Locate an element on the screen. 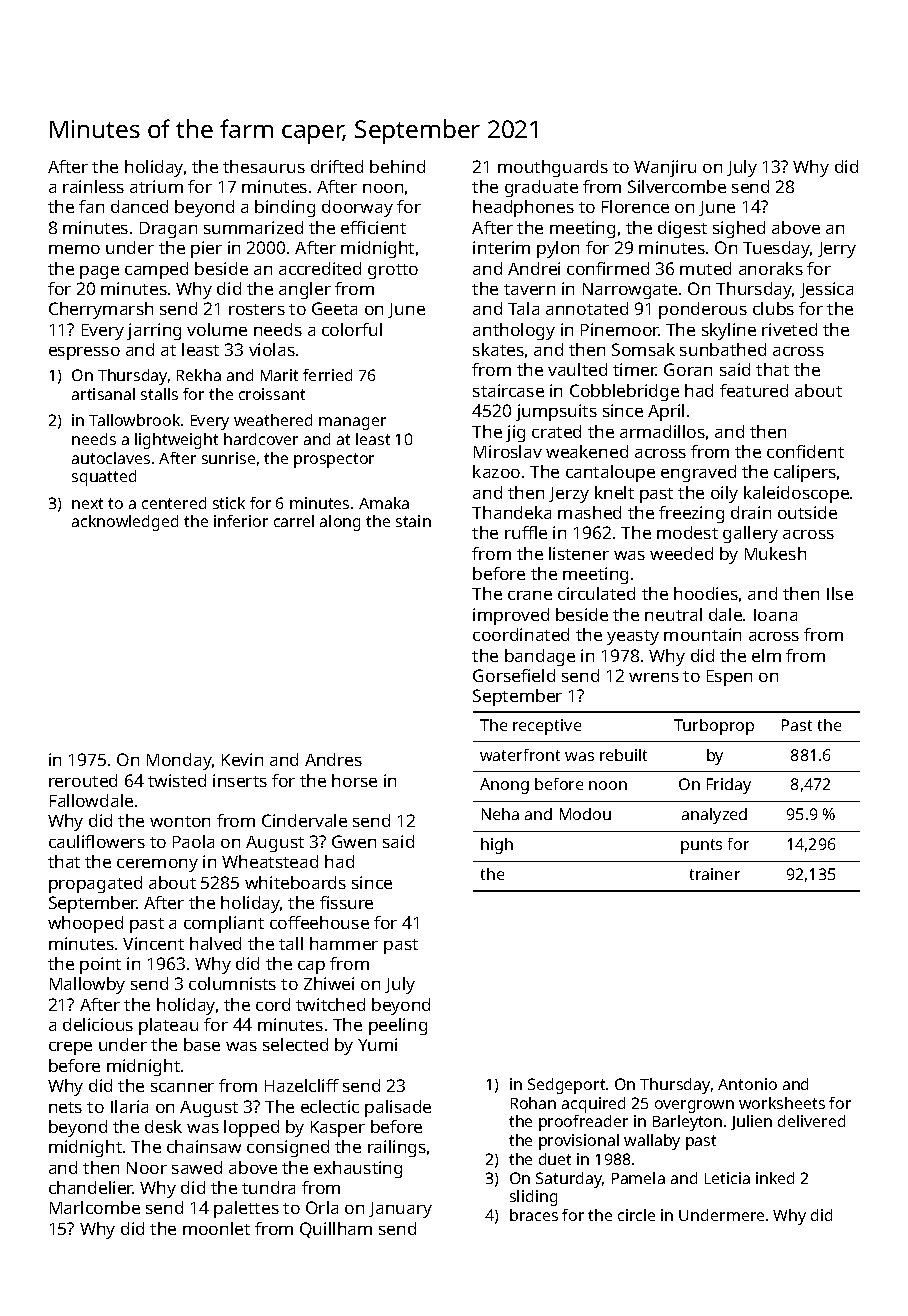  rerouted is located at coordinates (83, 780).
